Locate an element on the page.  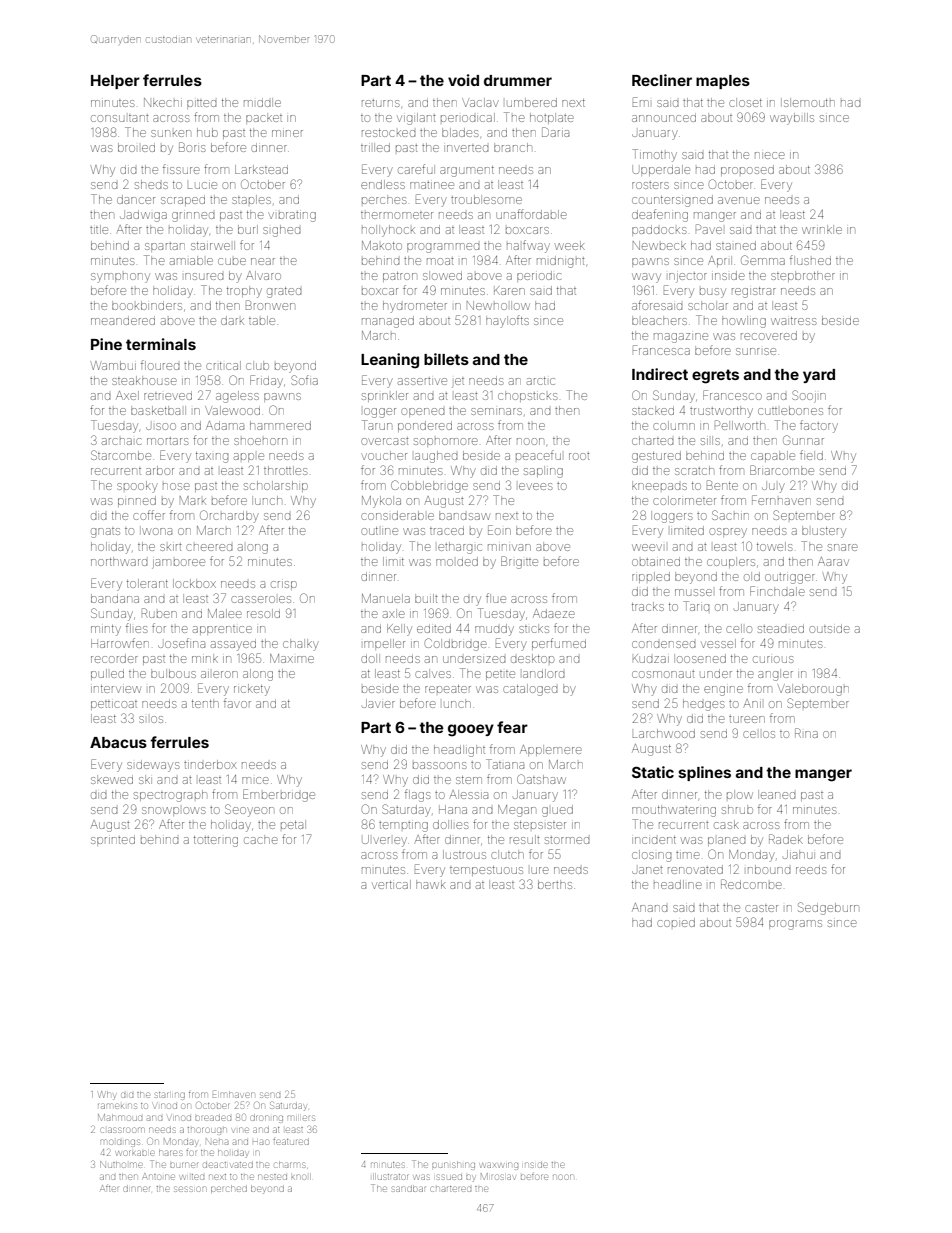
Recliner is located at coordinates (662, 80).
